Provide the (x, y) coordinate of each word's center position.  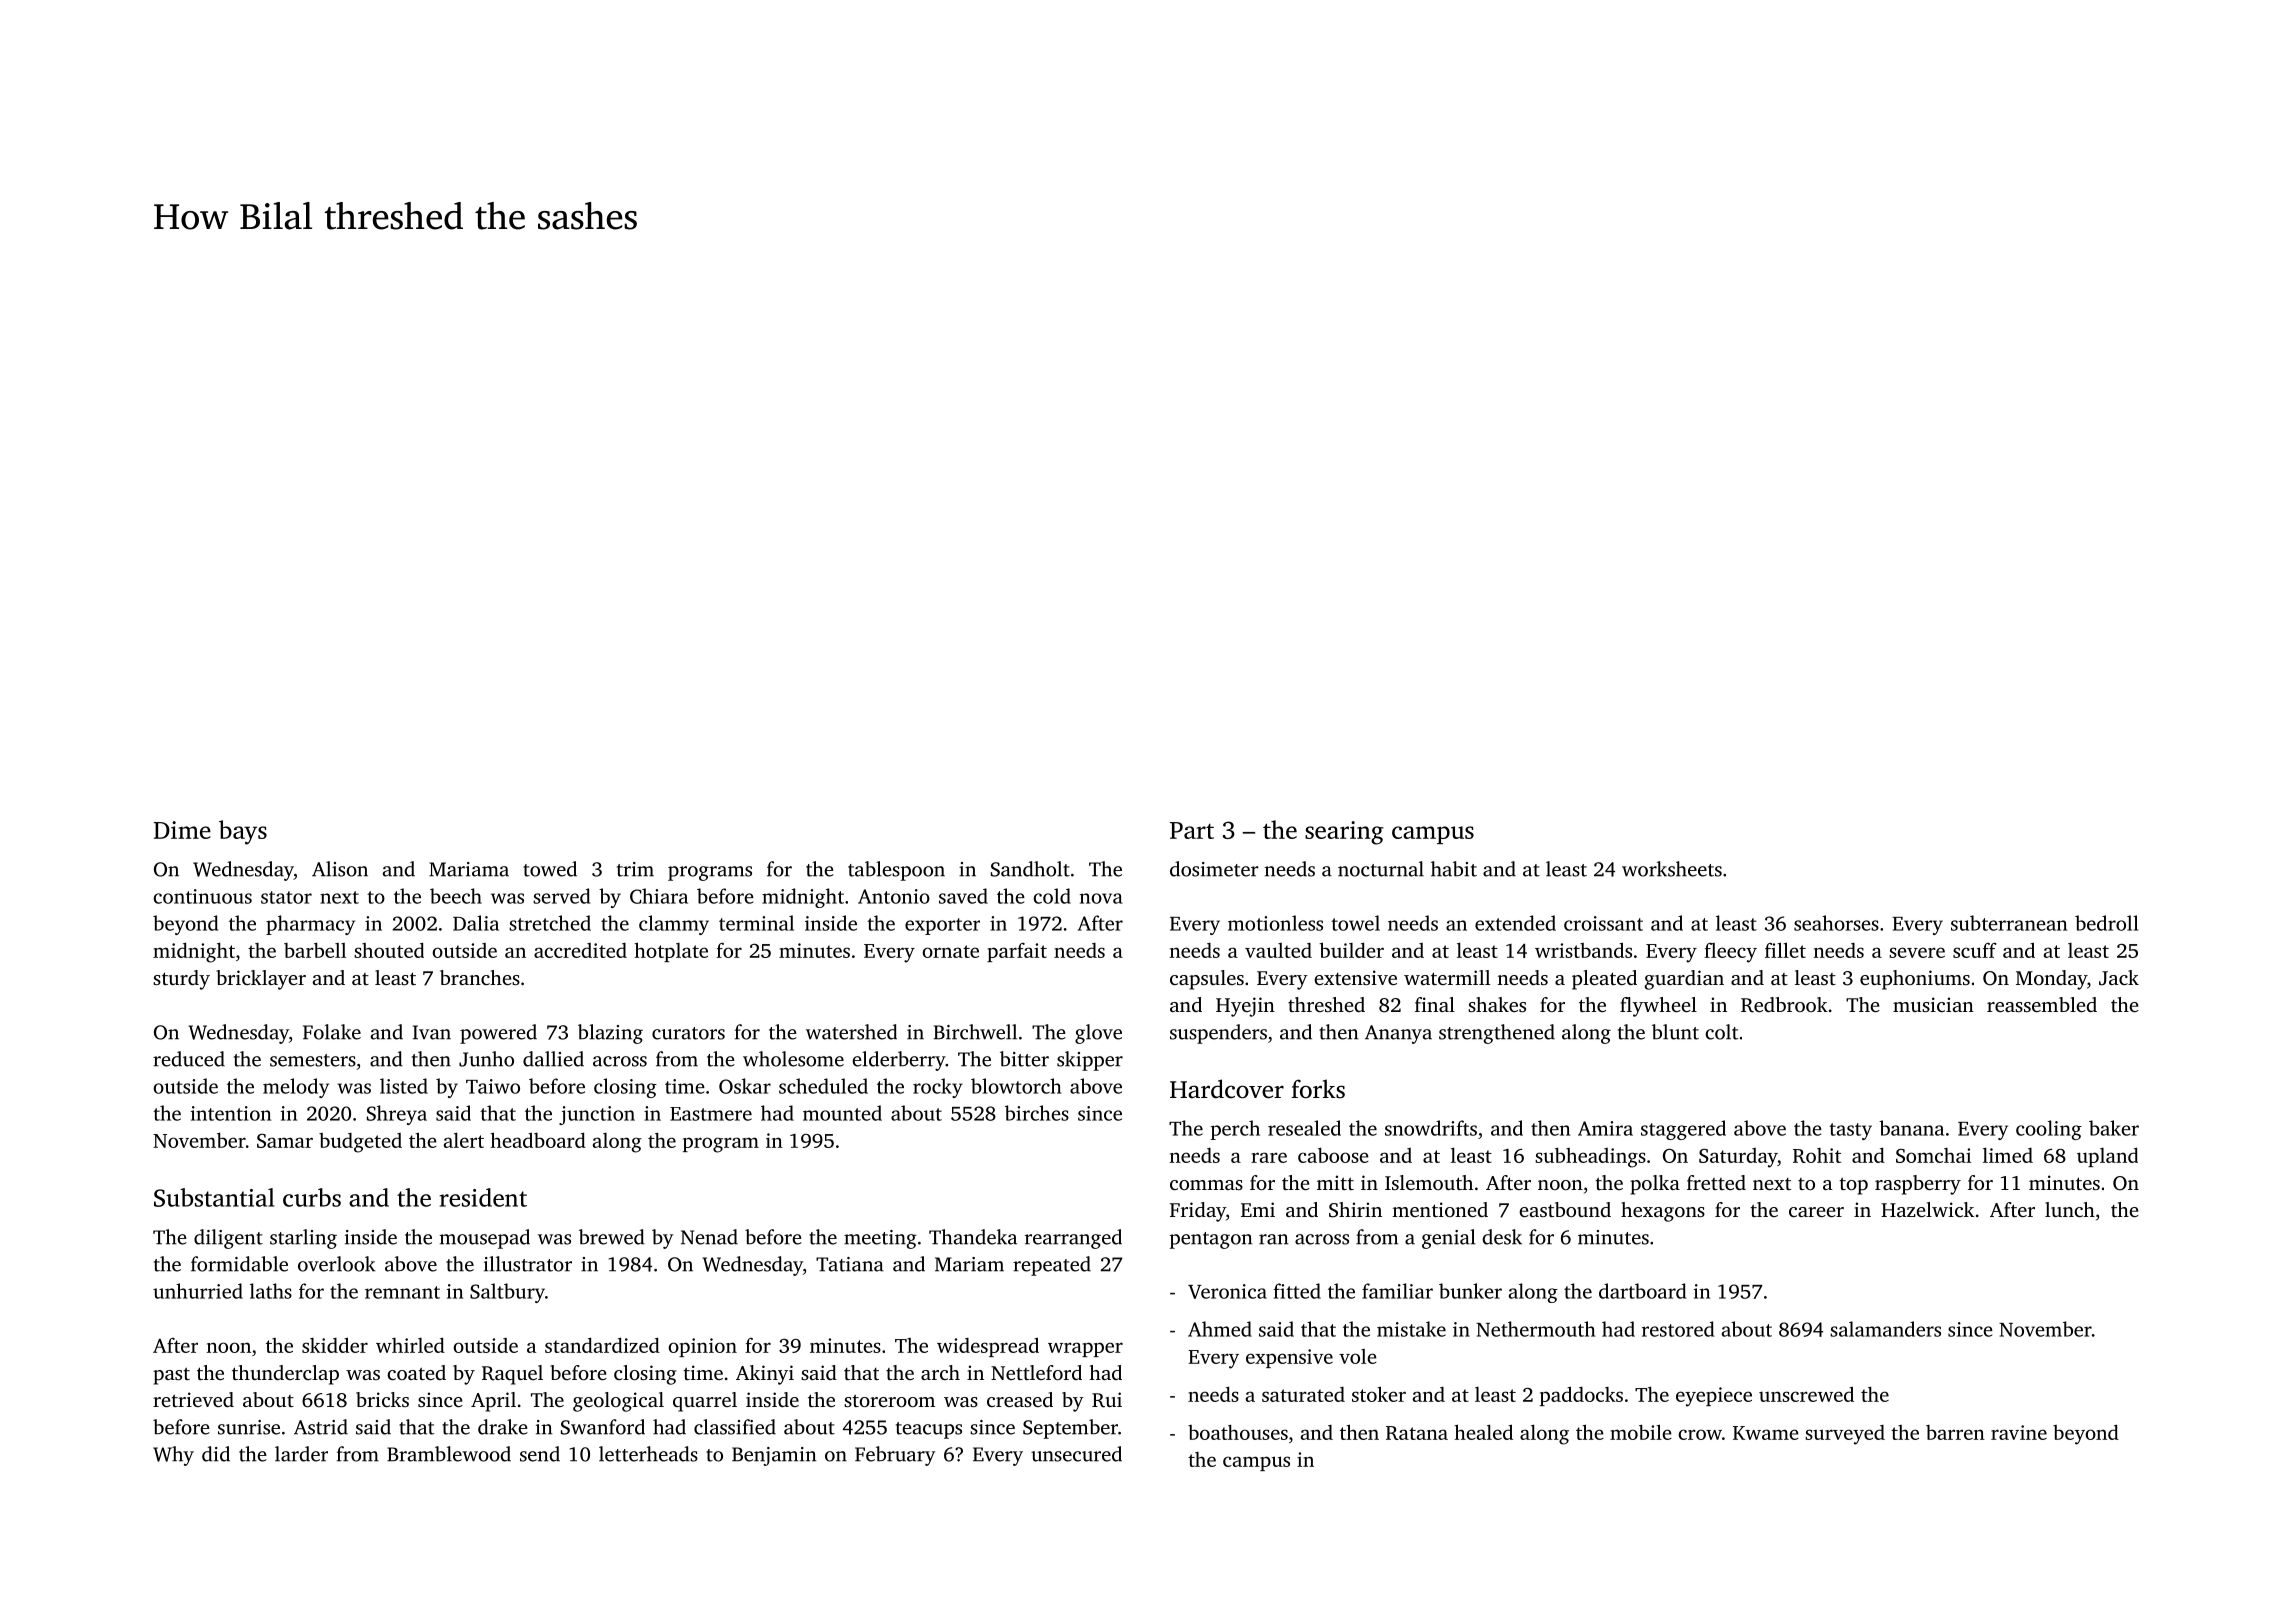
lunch (2070, 1209)
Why (173, 1456)
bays (243, 832)
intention (231, 1113)
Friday (1198, 1212)
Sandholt (1030, 869)
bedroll (2107, 923)
